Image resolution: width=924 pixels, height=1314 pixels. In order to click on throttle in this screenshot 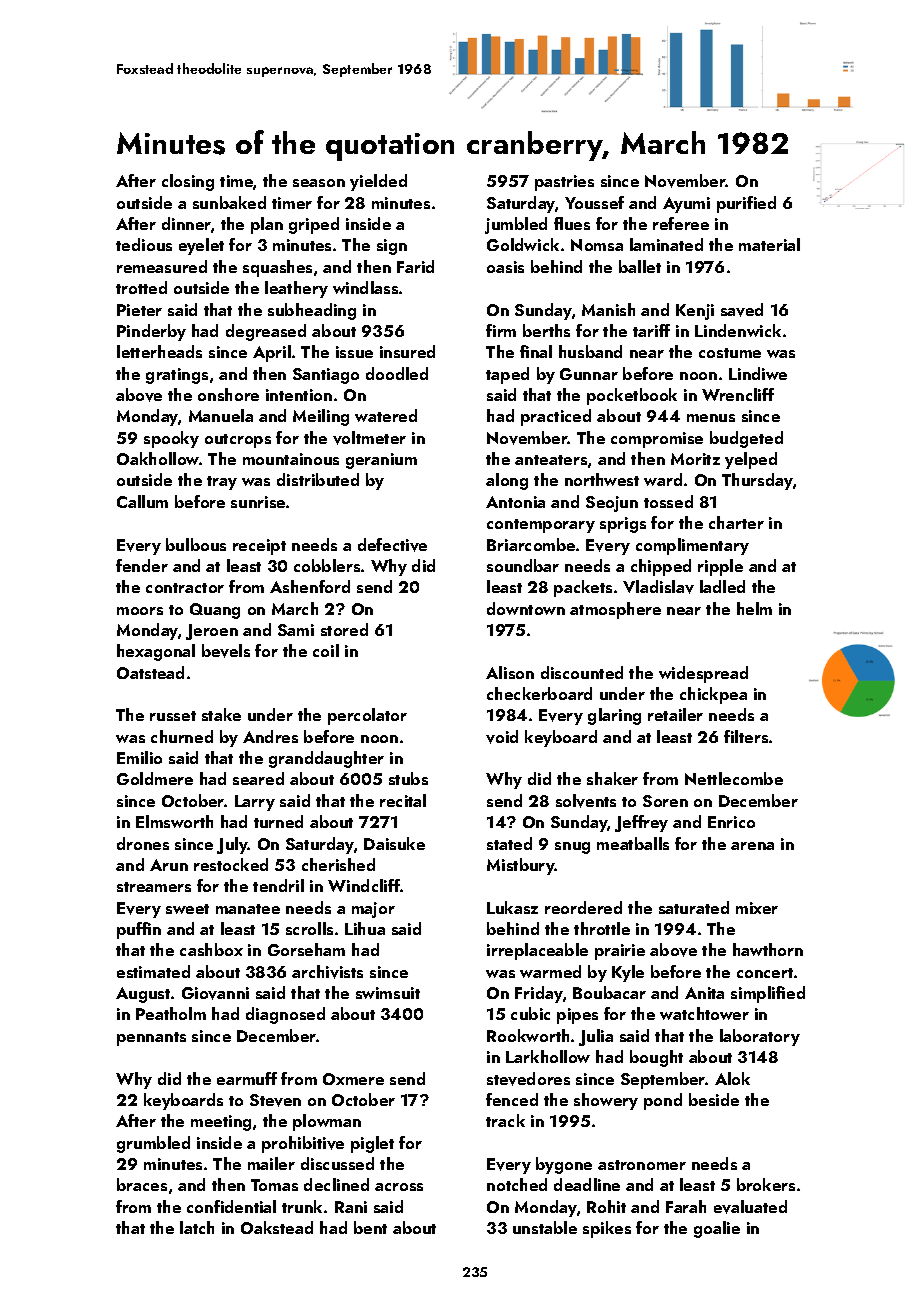, I will do `click(602, 928)`.
